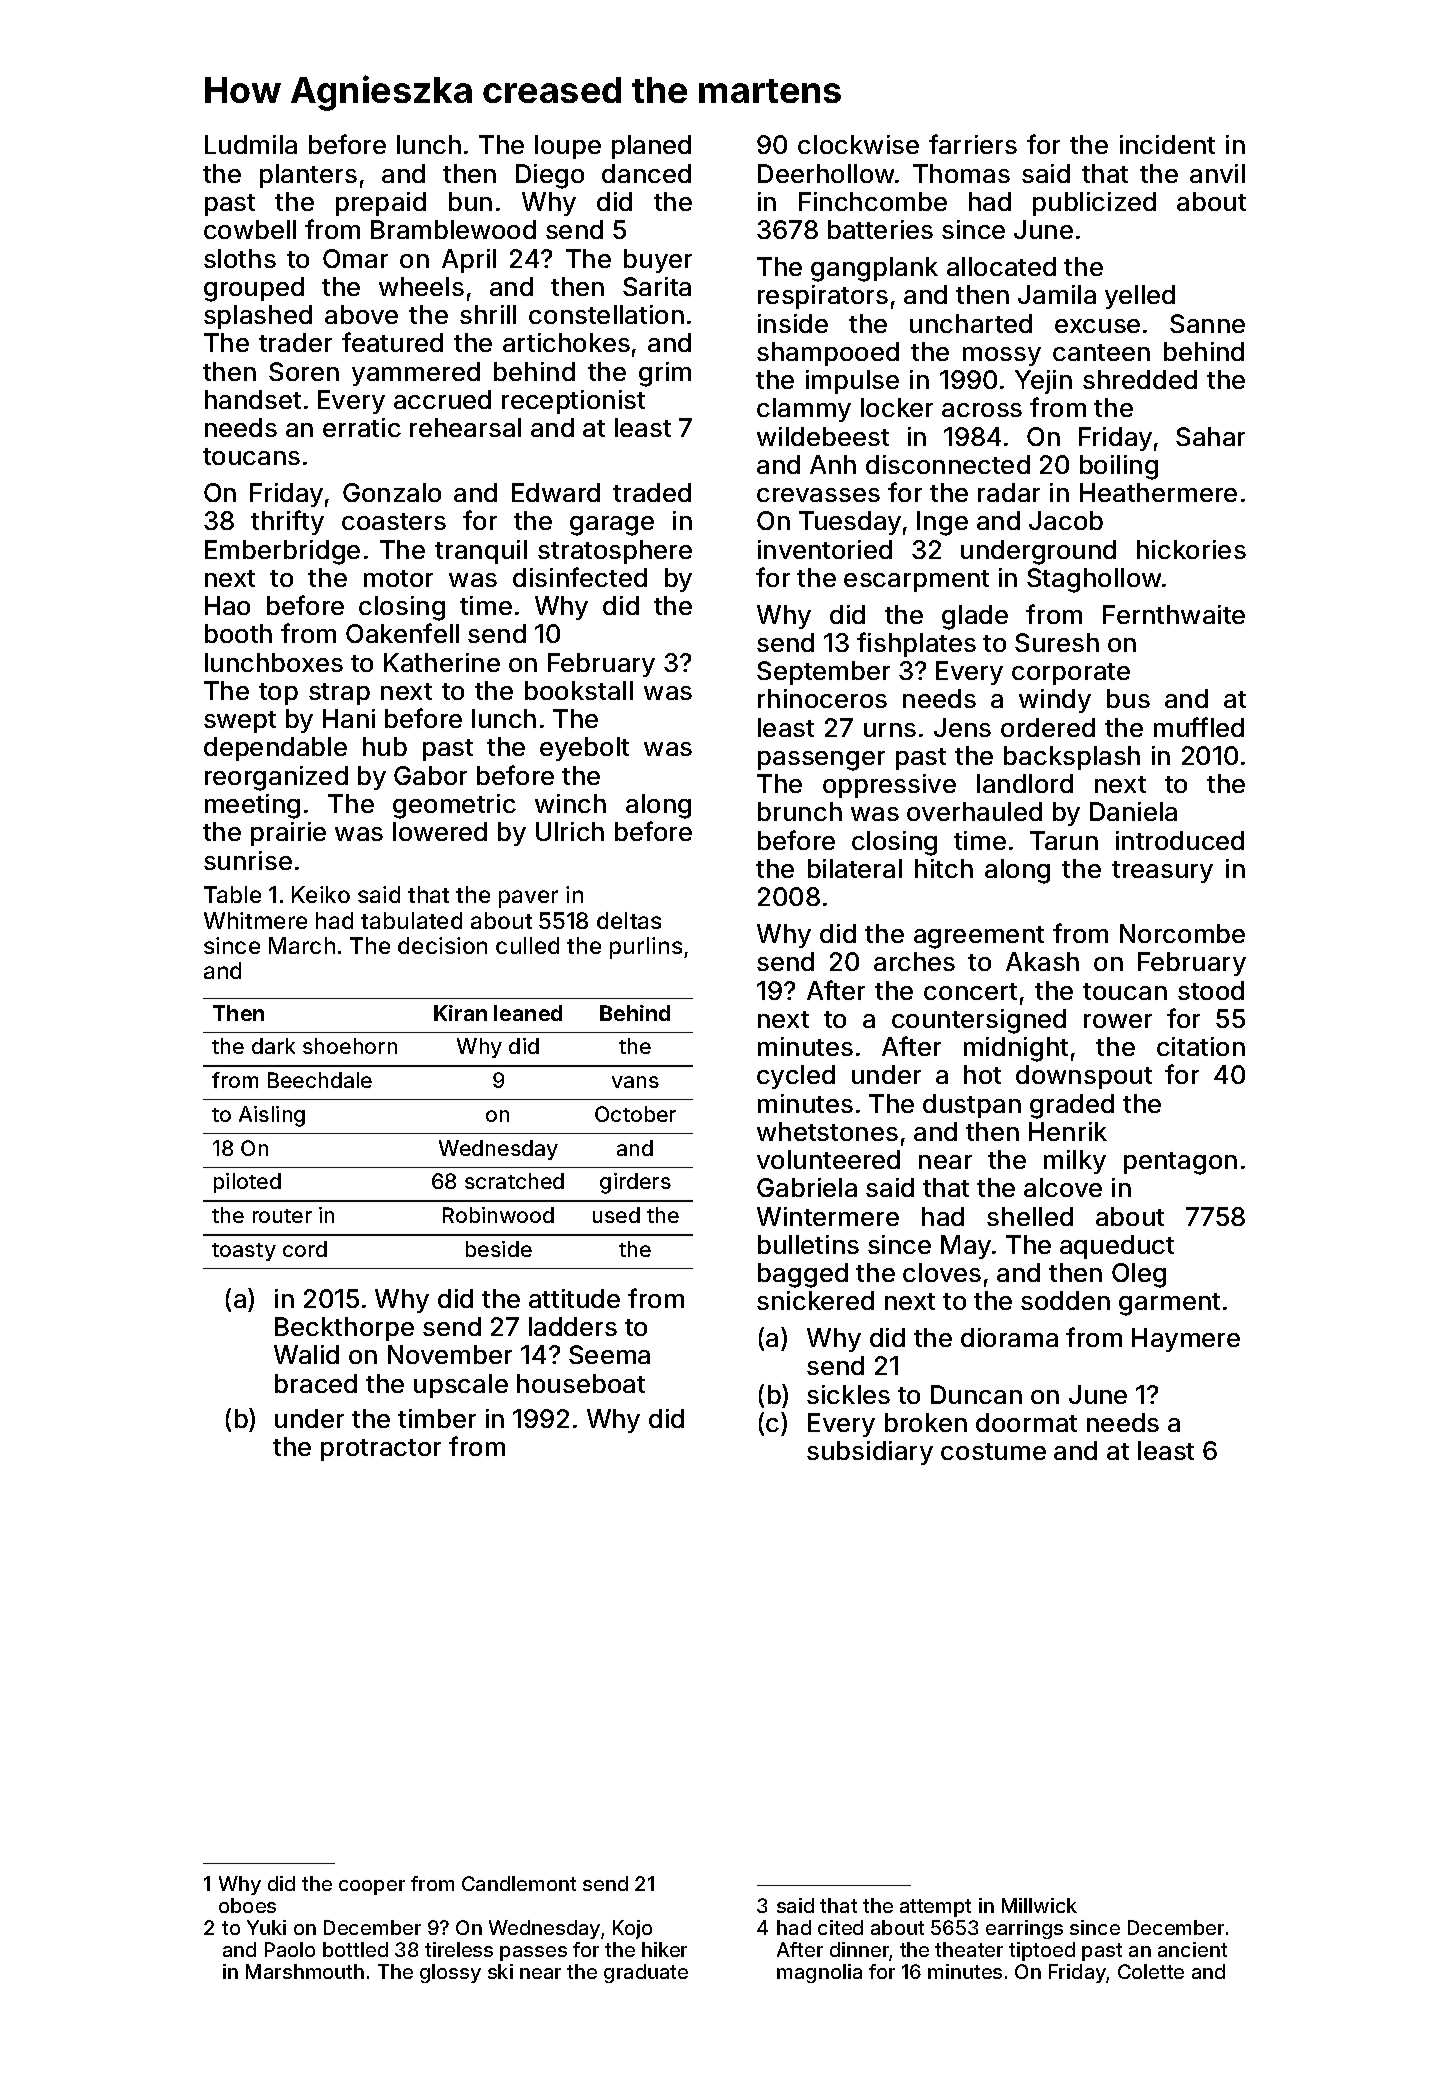 The image size is (1450, 2100). Describe the element at coordinates (499, 1249) in the document. I see `beside` at that location.
